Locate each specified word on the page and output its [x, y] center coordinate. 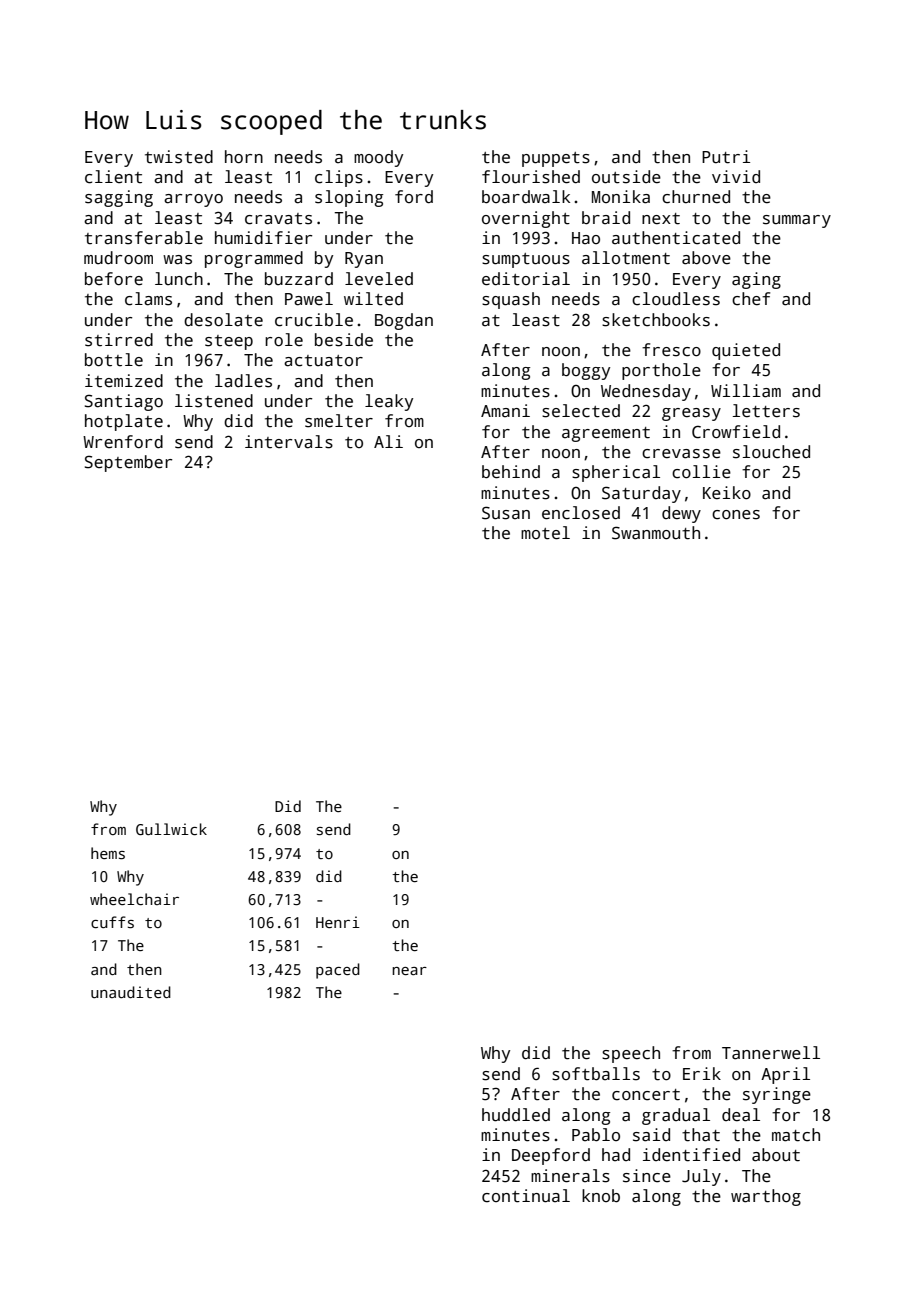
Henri [338, 922]
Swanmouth [656, 533]
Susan [506, 513]
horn [244, 157]
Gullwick [171, 829]
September [128, 463]
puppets [556, 159]
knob [601, 1196]
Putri [726, 157]
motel [545, 533]
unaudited [131, 992]
